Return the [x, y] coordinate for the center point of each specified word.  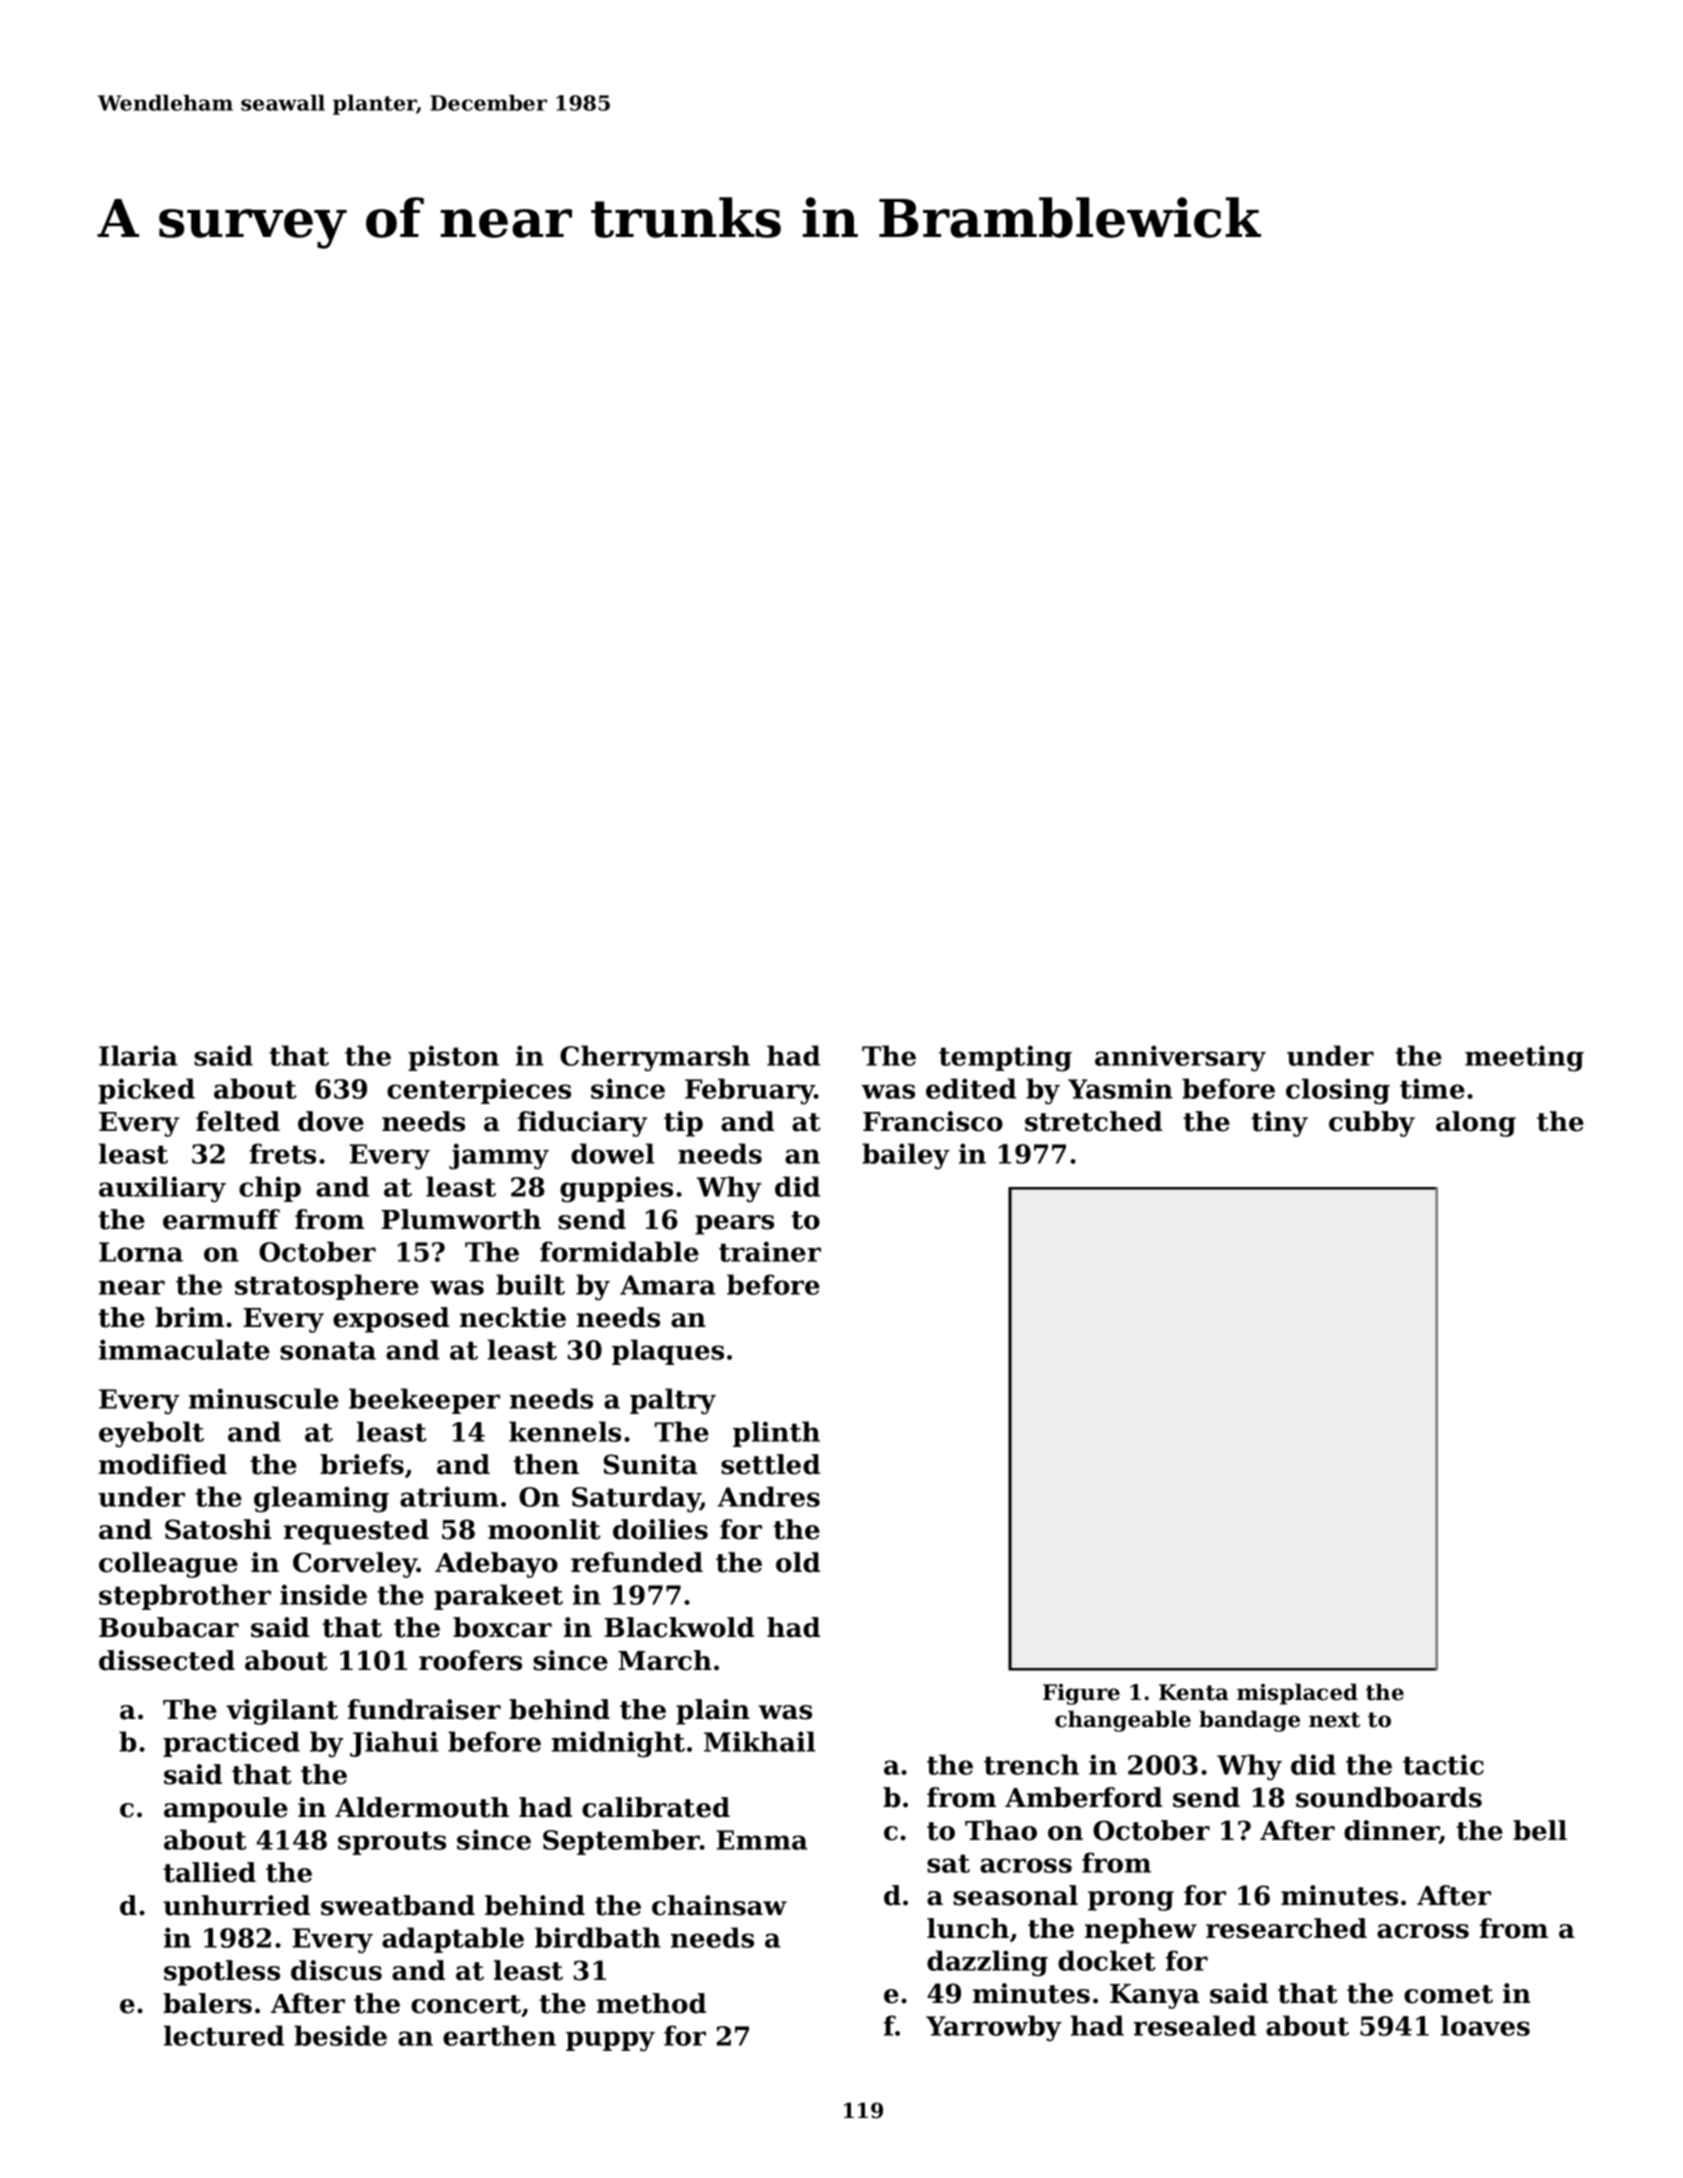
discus [336, 1970]
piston [453, 1058]
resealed [1194, 2025]
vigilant [282, 1712]
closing [1338, 1091]
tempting [1005, 1058]
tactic [1443, 1764]
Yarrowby [994, 2028]
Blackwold [679, 1627]
